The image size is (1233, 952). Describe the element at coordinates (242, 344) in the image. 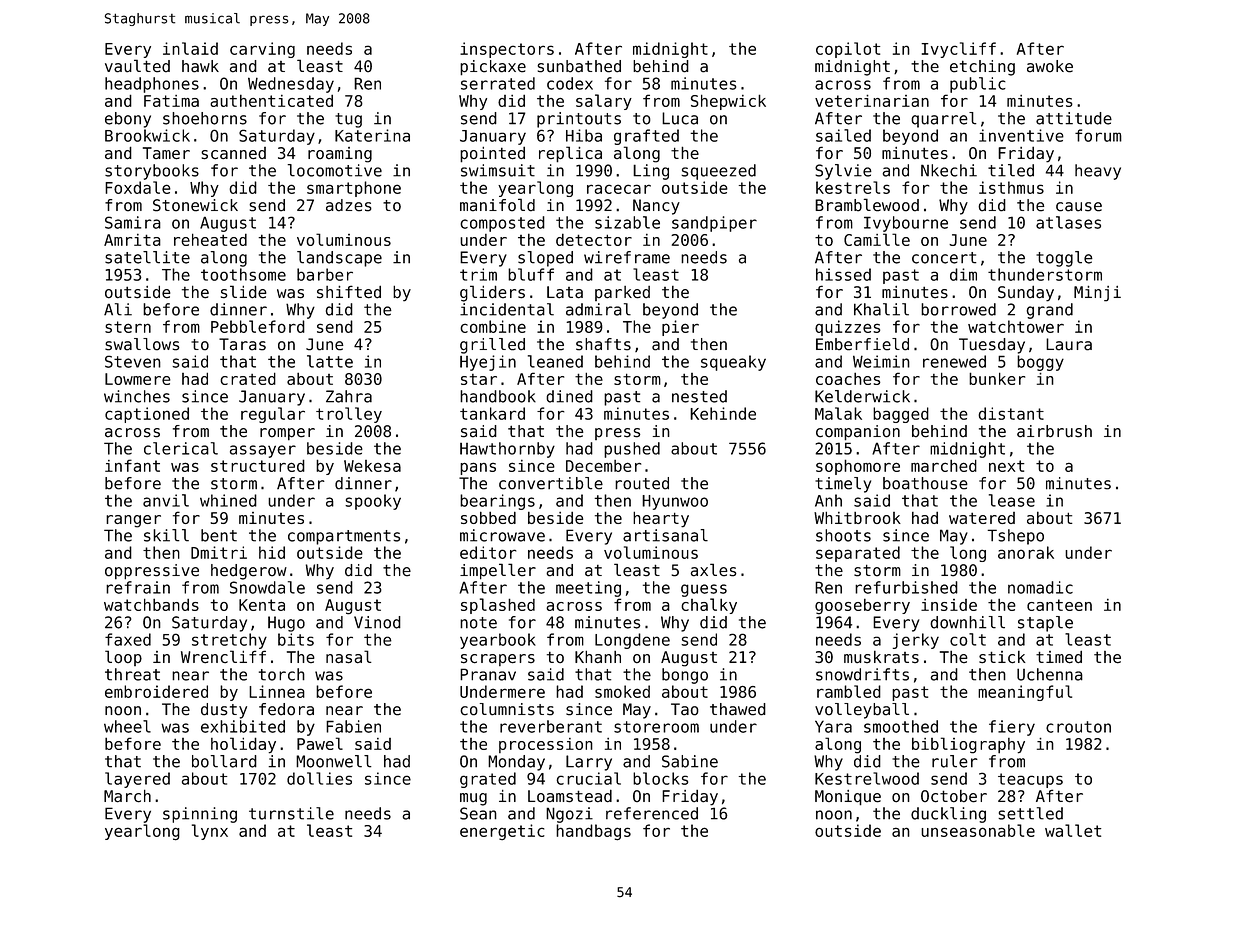

I see `Taras` at that location.
